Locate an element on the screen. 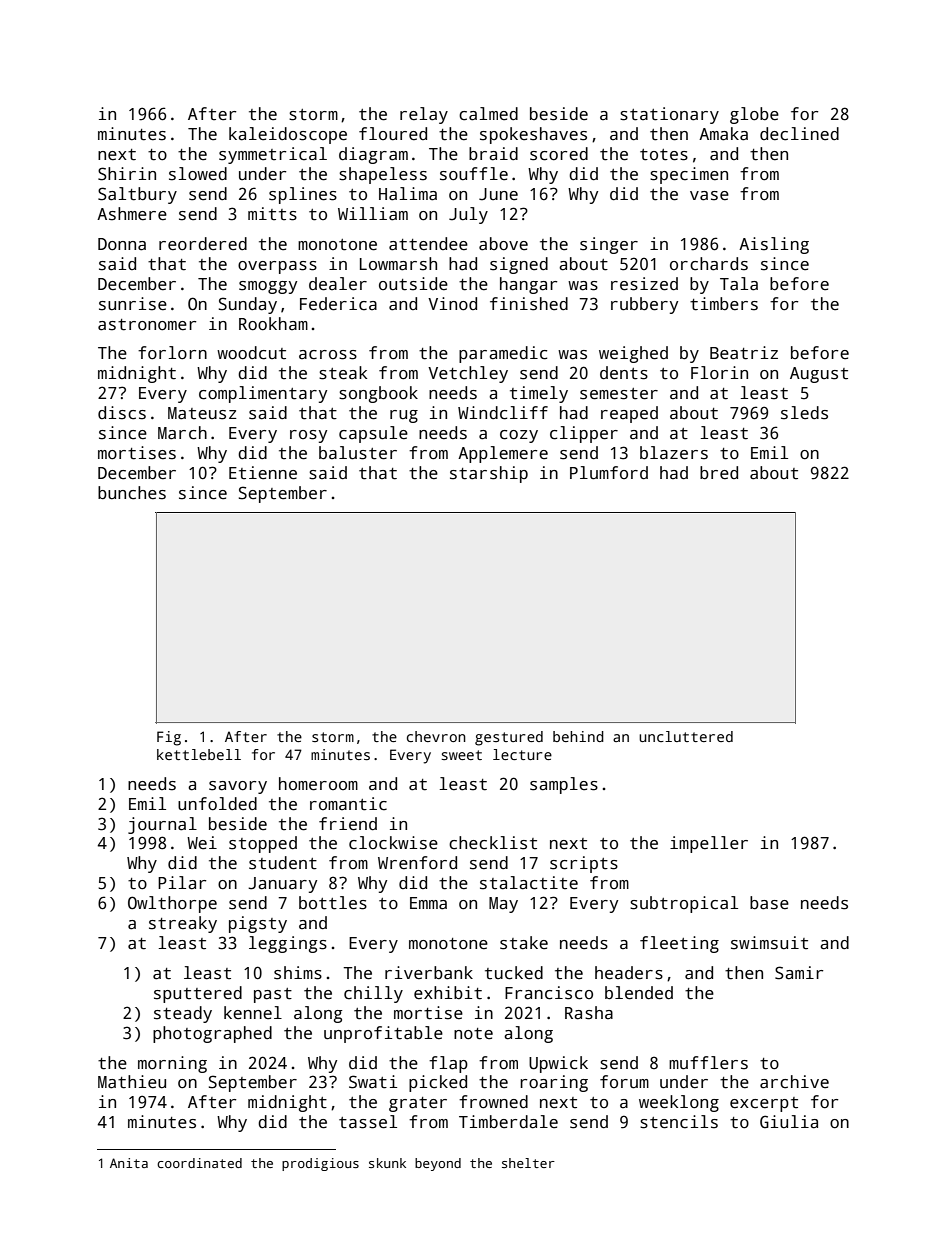 This screenshot has width=952, height=1233. timely is located at coordinates (539, 394).
